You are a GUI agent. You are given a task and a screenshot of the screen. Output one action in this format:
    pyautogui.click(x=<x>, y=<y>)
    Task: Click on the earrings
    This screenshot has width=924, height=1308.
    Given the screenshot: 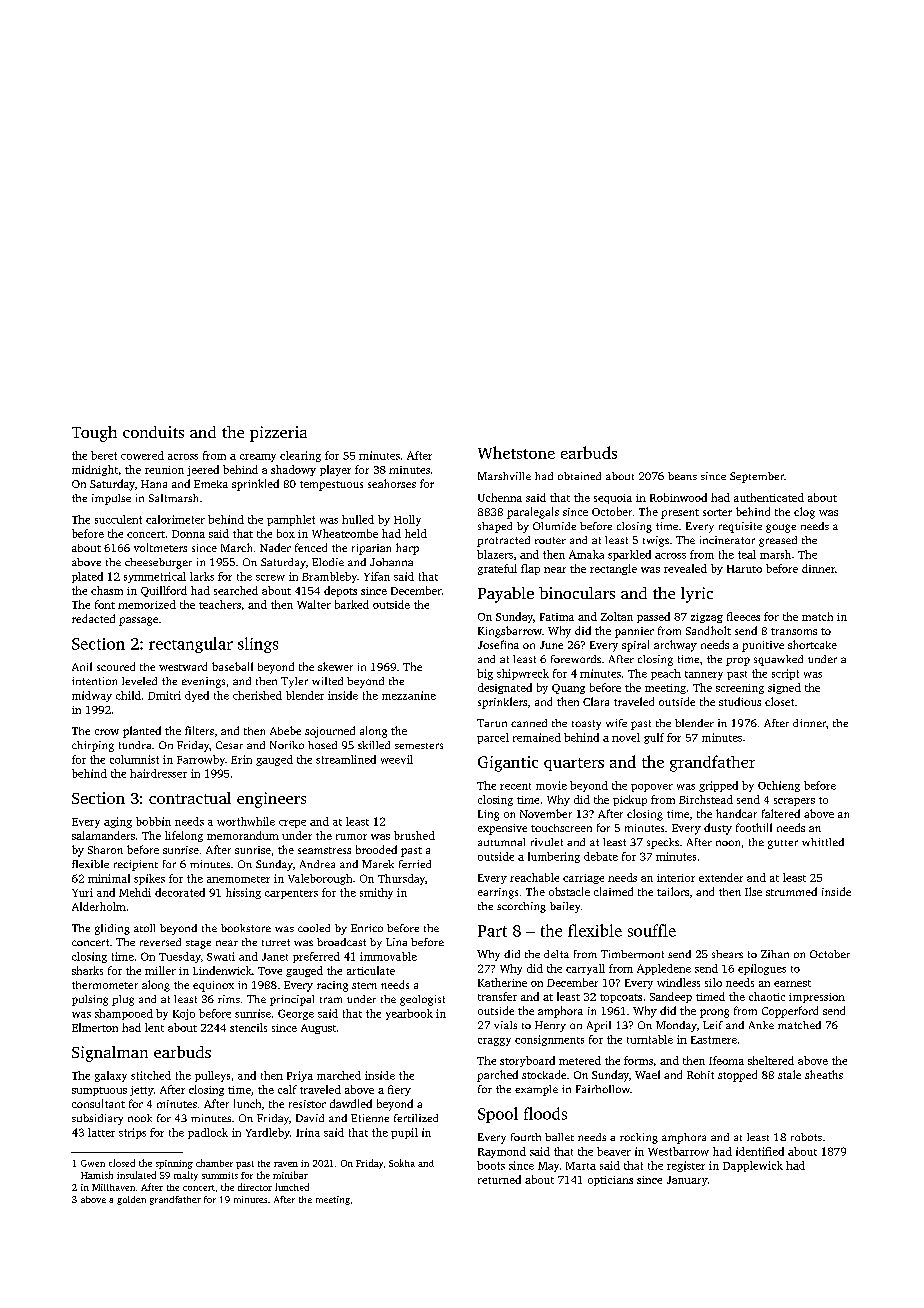 What is the action you would take?
    pyautogui.click(x=498, y=893)
